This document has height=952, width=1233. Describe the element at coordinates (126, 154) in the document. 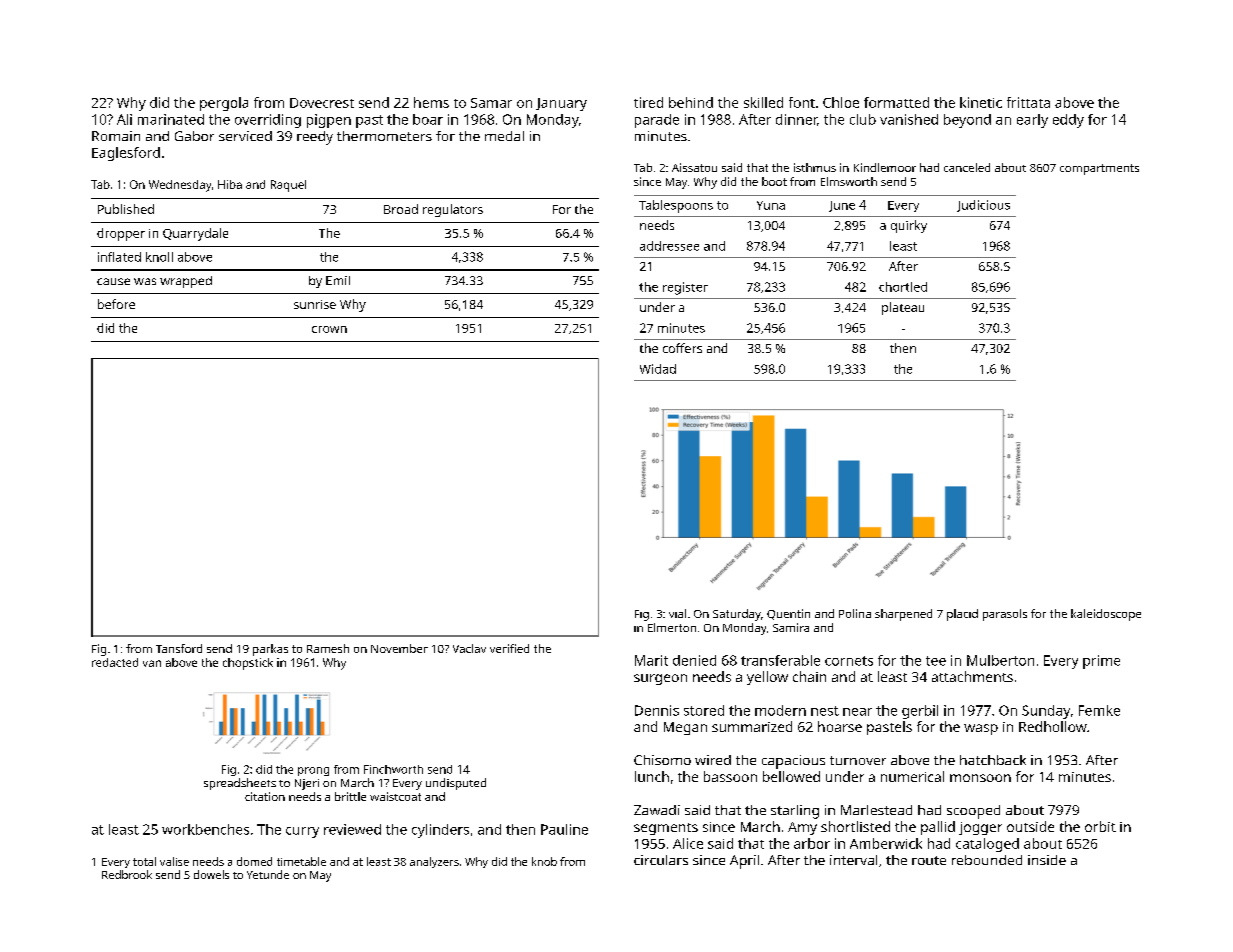

I see `Eaglesford` at that location.
